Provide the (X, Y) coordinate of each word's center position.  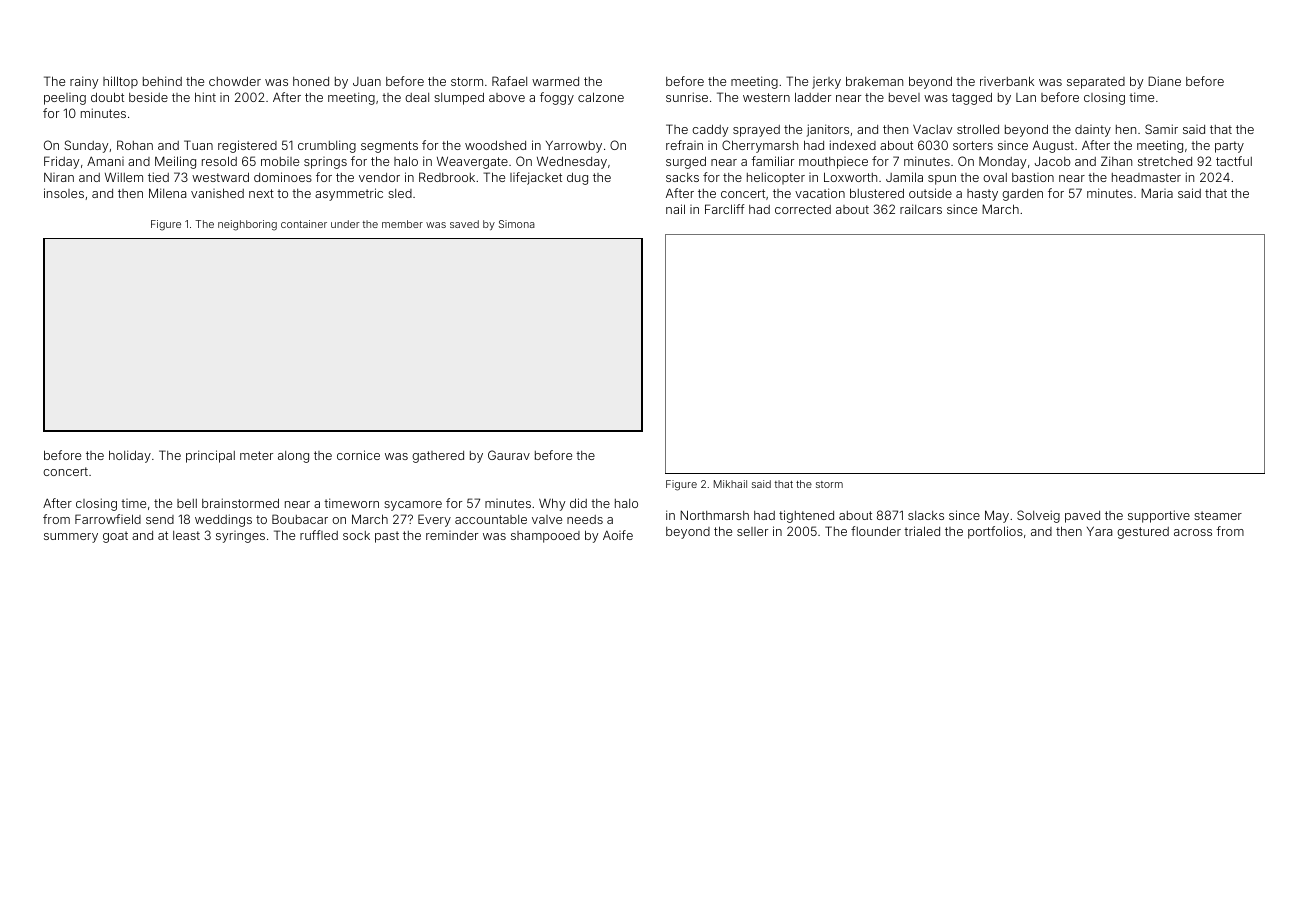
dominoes (283, 177)
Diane (1164, 81)
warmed (555, 81)
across (1193, 532)
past (387, 537)
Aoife (618, 535)
